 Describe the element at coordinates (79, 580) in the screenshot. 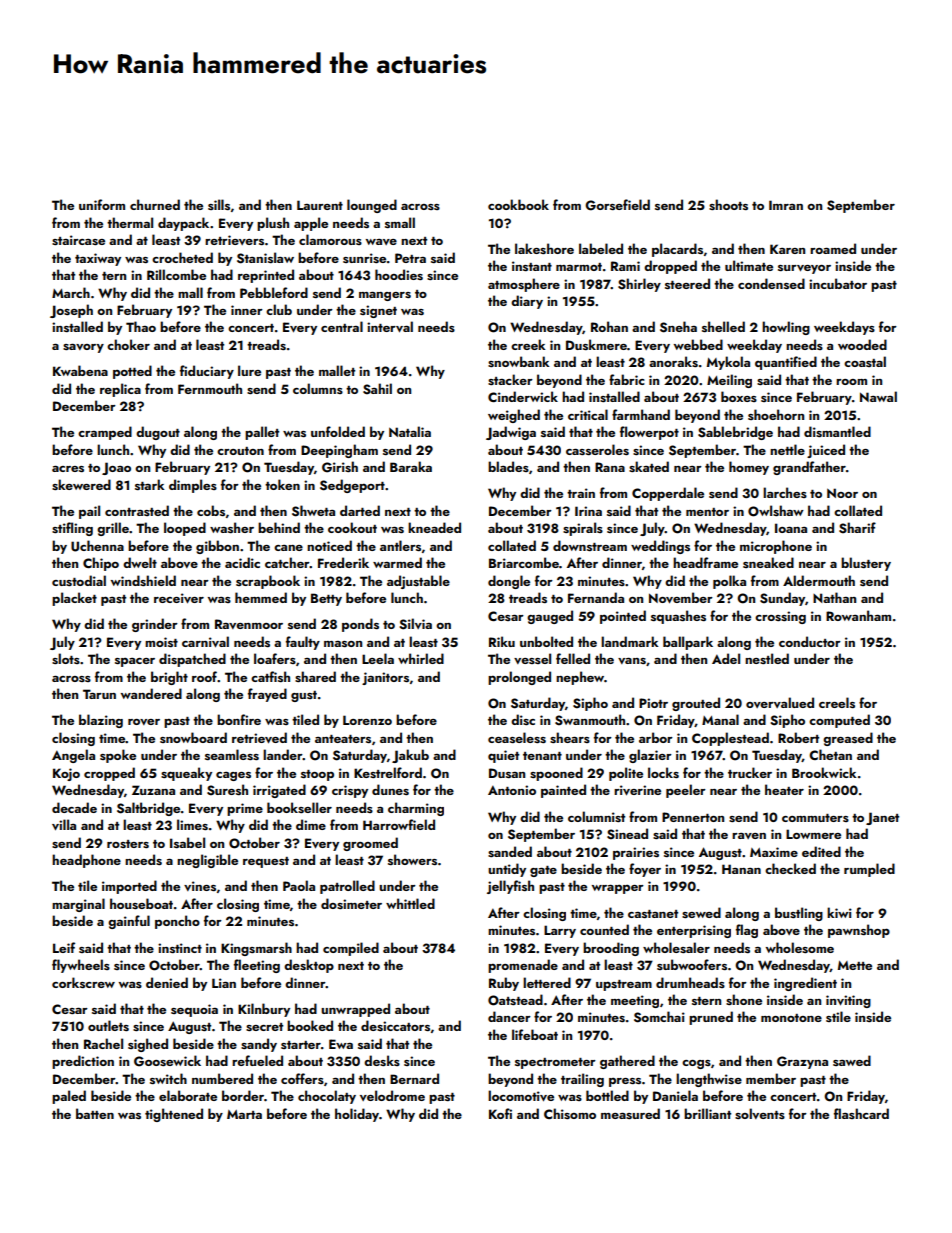

I see `custodial` at that location.
